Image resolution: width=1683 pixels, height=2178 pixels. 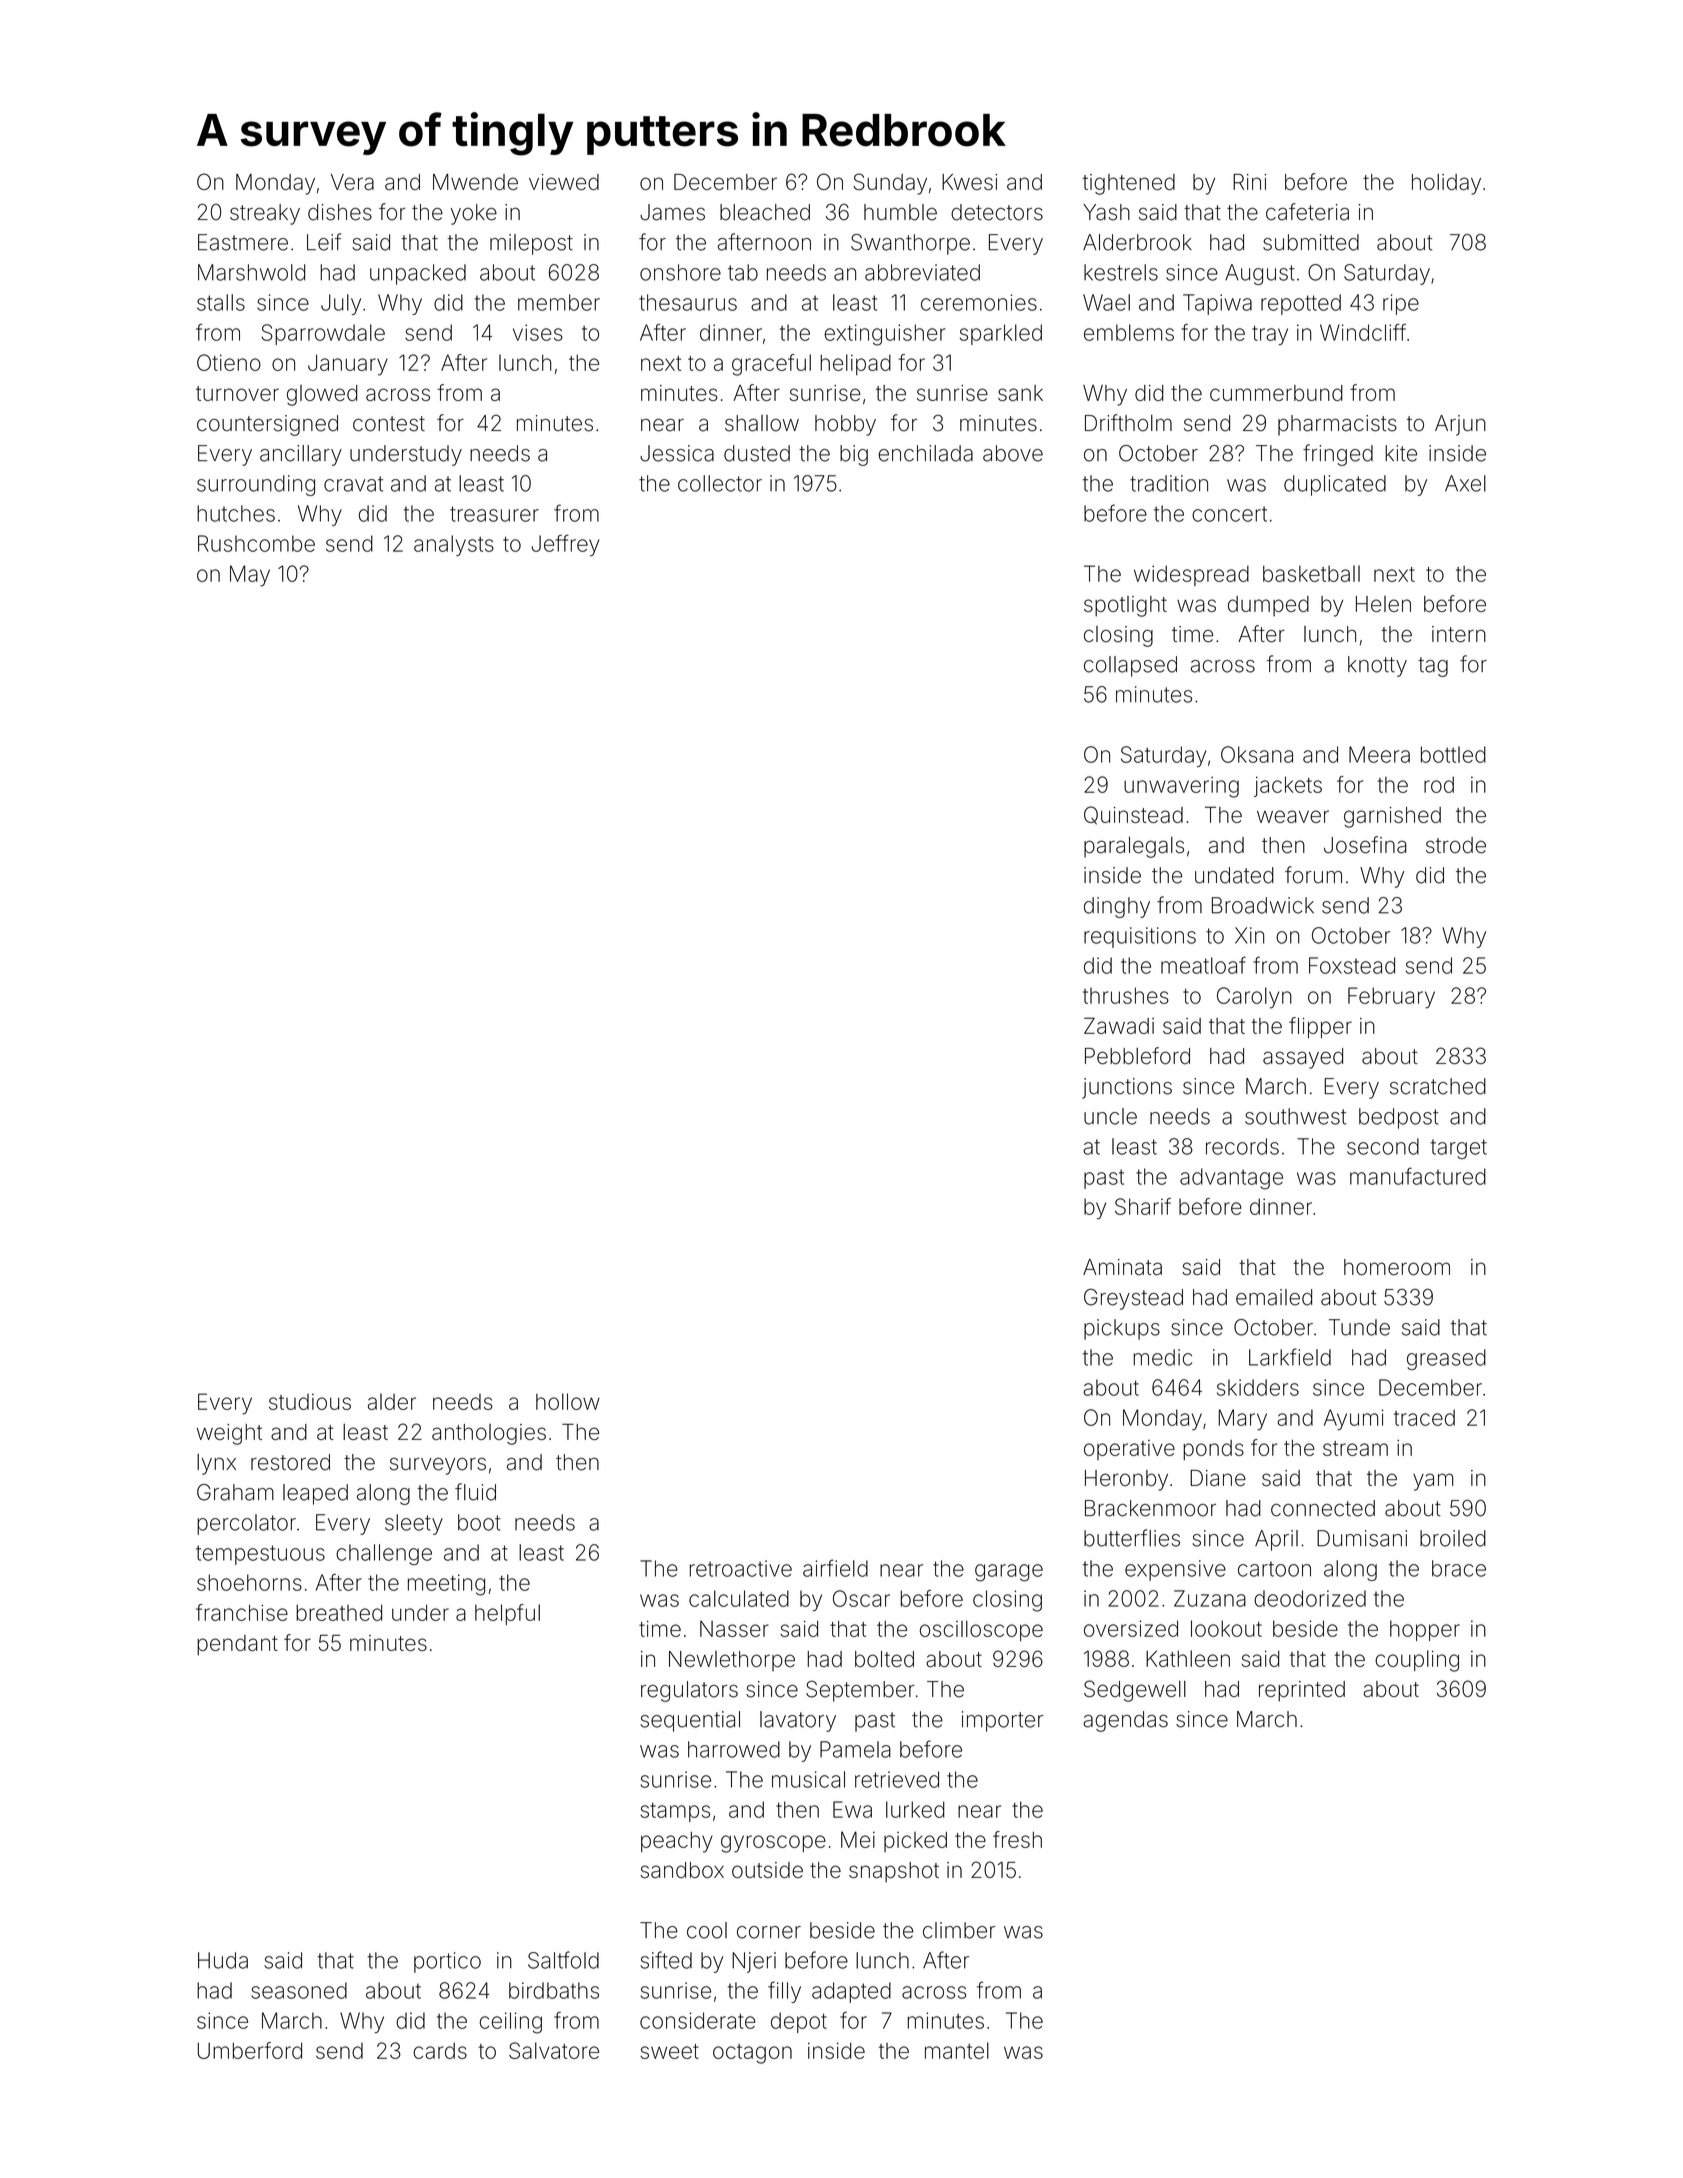 What do you see at coordinates (568, 1401) in the screenshot?
I see `hollow` at bounding box center [568, 1401].
